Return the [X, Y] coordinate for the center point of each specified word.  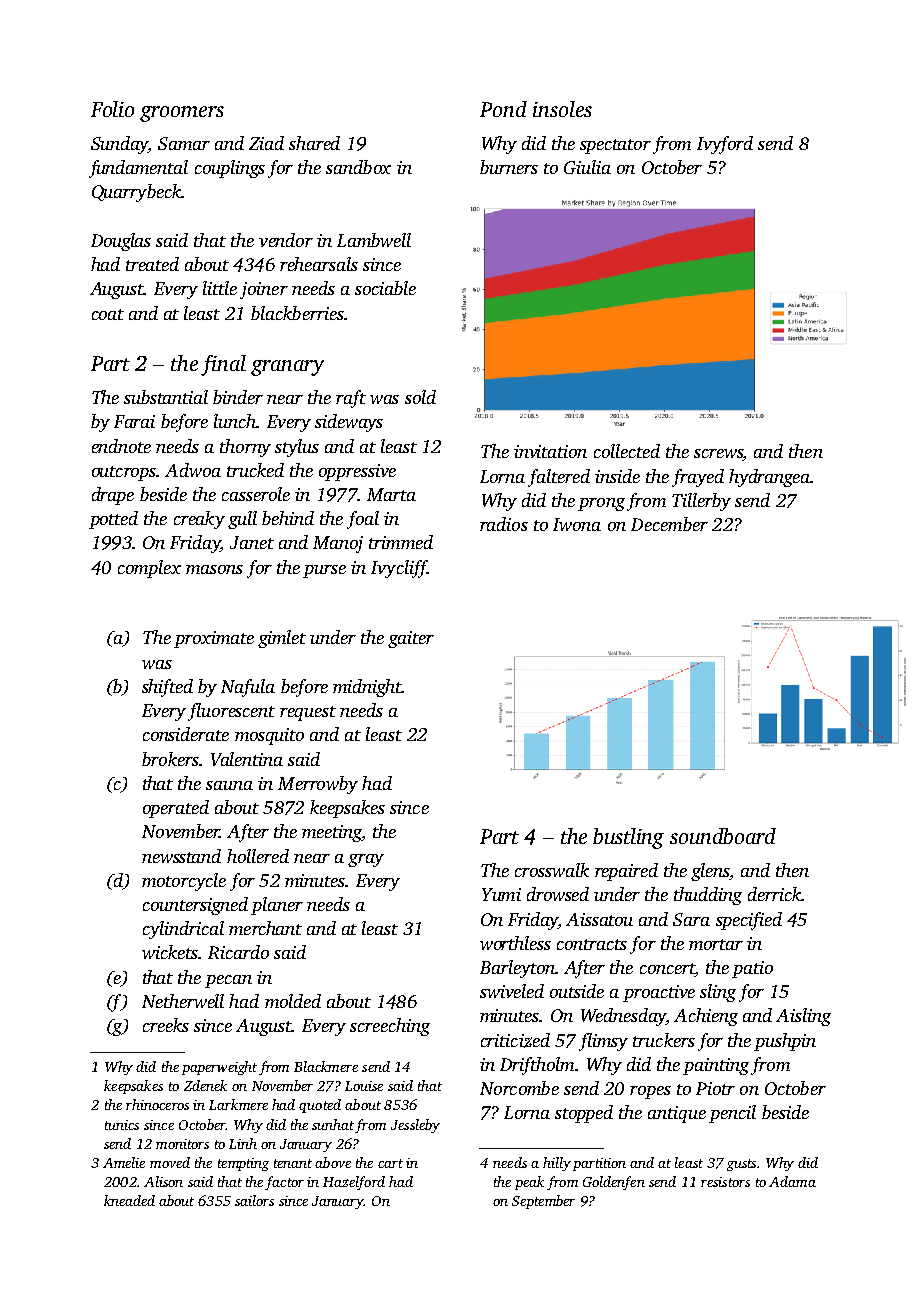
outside [577, 991]
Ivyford [725, 145]
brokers [170, 759]
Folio [112, 109]
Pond [503, 109]
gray [366, 860]
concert [667, 970]
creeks [166, 1025]
